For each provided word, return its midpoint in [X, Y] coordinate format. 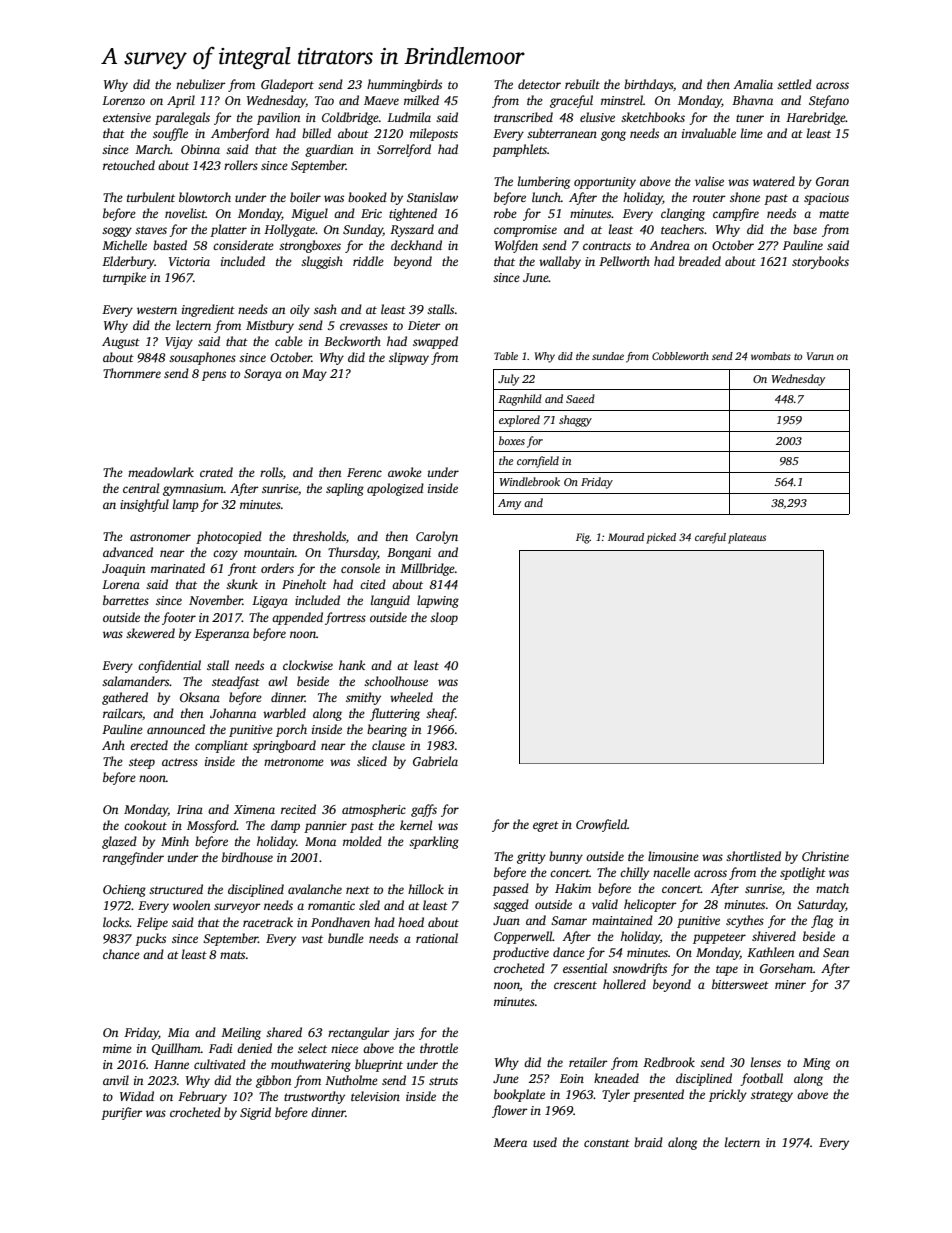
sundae [608, 356]
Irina [190, 809]
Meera [510, 1142]
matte [834, 214]
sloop [444, 618]
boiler [305, 197]
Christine [825, 856]
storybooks [820, 262]
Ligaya [270, 602]
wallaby [560, 262]
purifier [122, 1113]
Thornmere [132, 373]
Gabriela [435, 761]
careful [710, 538]
